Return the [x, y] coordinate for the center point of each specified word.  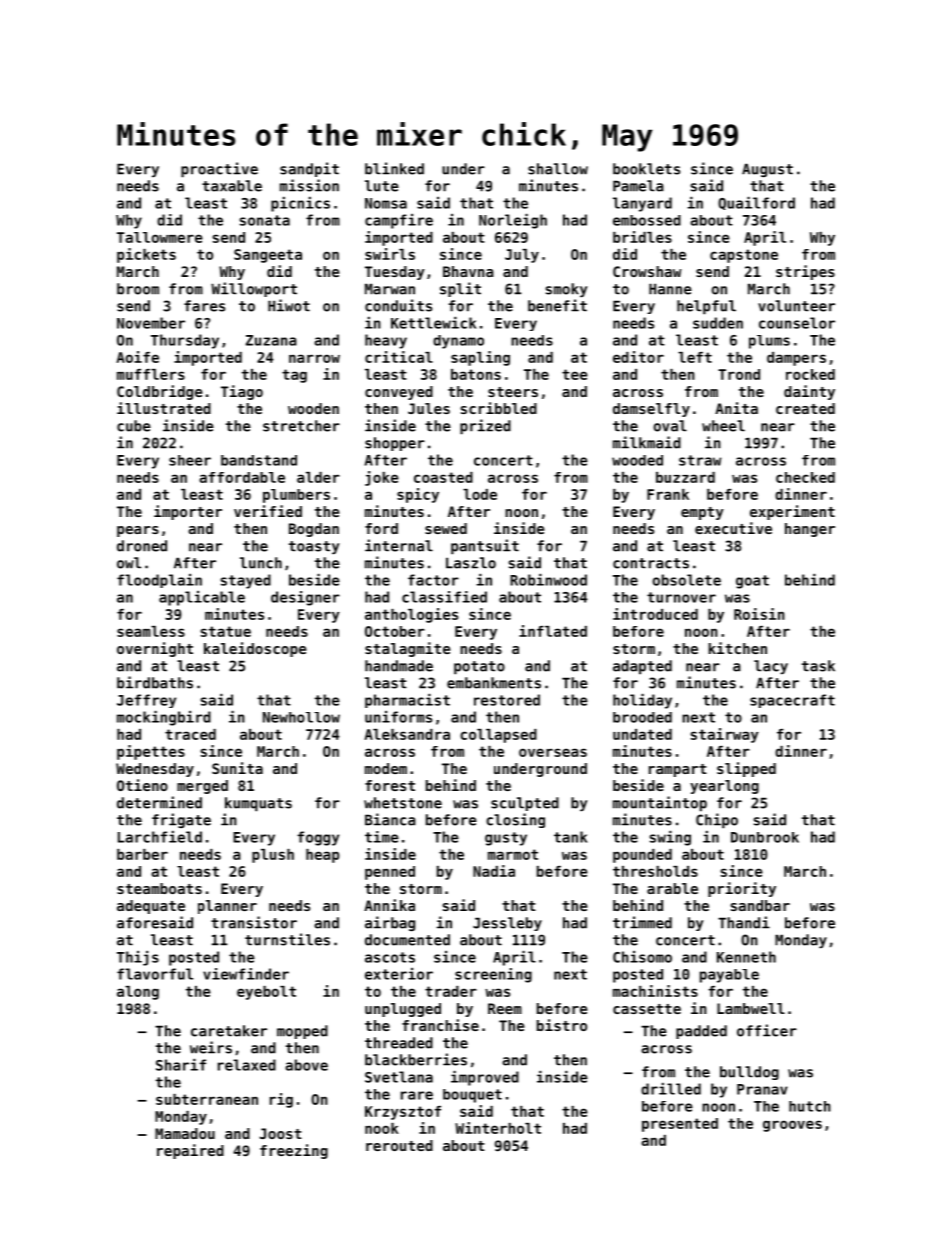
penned [390, 873]
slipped [746, 769]
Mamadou [185, 1133]
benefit [557, 305]
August [767, 170]
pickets [146, 255]
